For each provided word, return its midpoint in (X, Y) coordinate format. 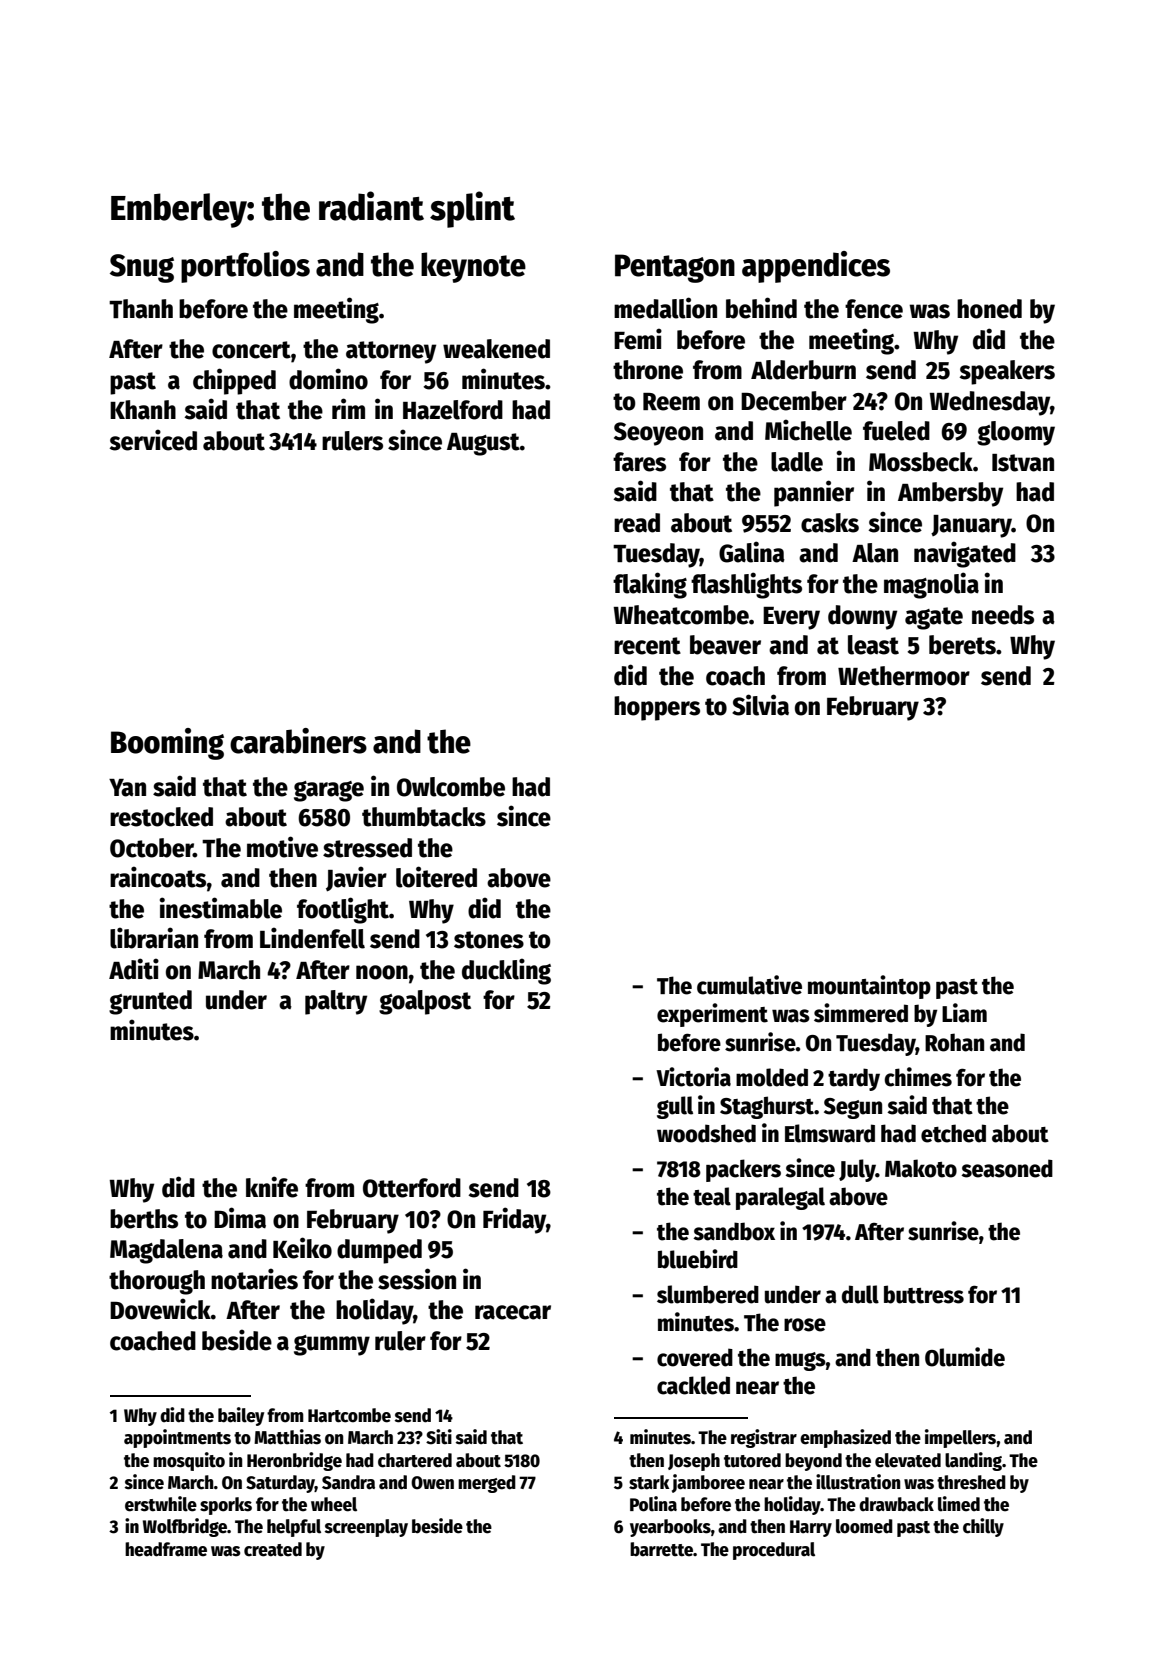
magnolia (931, 585)
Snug (142, 268)
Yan (127, 788)
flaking (650, 585)
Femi (638, 339)
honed (989, 309)
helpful (294, 1528)
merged (487, 1484)
